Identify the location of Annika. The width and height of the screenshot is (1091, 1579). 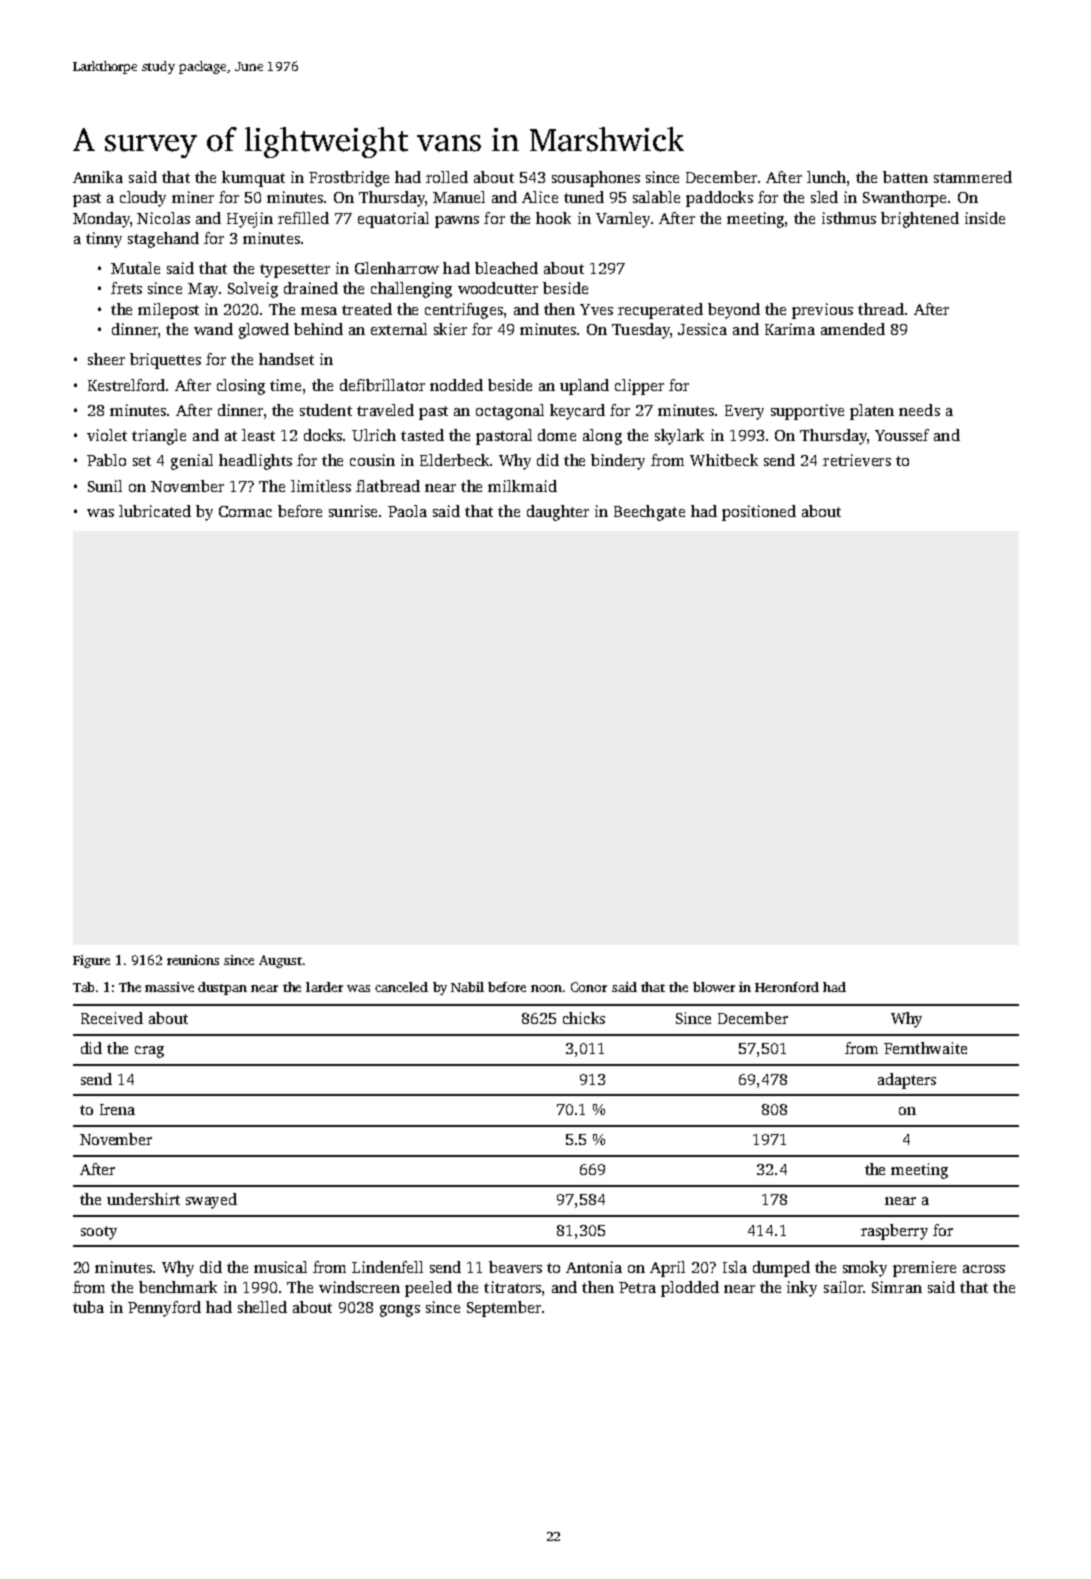
(98, 177).
